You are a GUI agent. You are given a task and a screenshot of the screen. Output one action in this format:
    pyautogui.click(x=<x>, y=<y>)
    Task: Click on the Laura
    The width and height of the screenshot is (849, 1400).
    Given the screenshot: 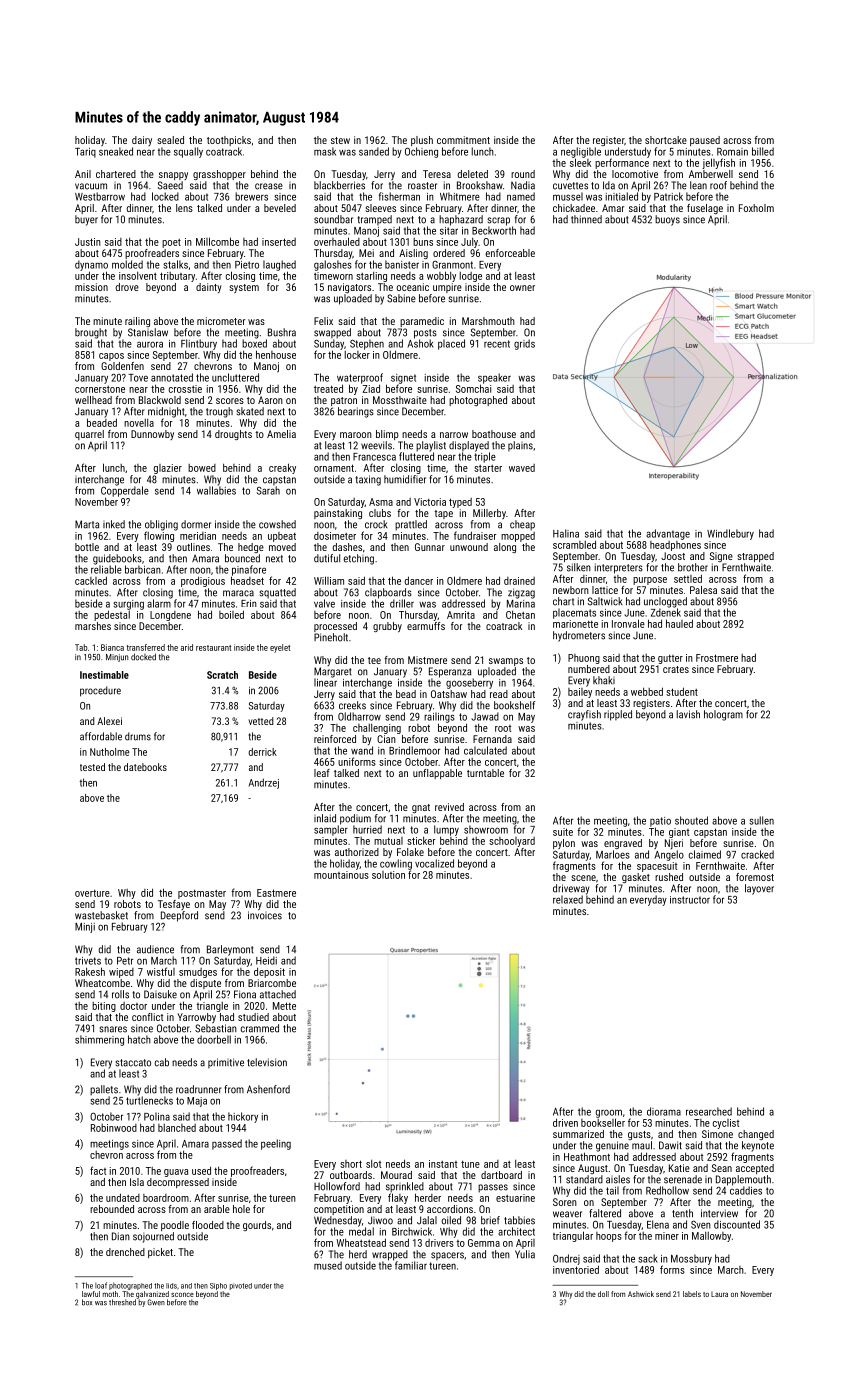 What is the action you would take?
    pyautogui.click(x=719, y=1294)
